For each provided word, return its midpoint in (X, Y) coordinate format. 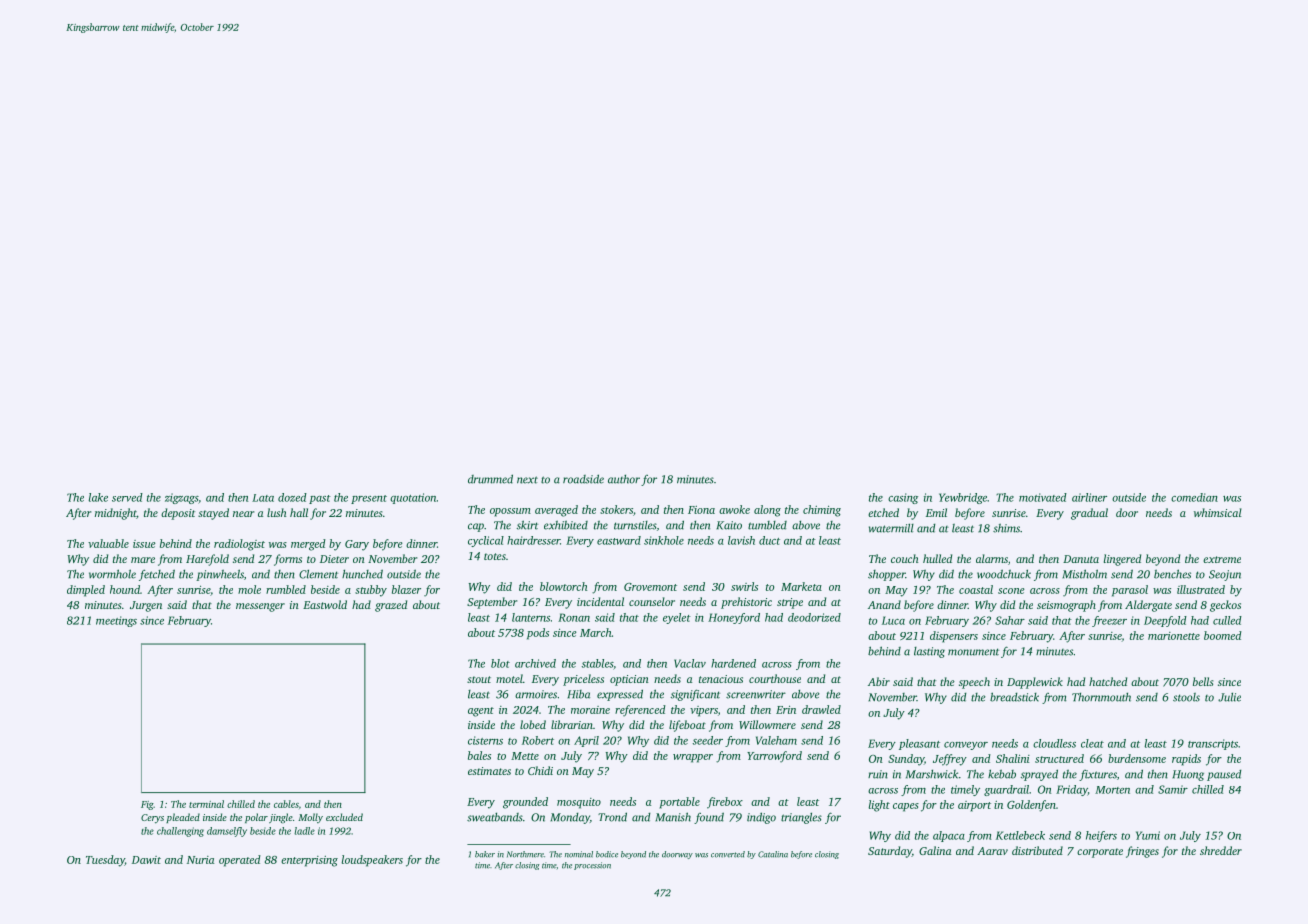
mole (249, 589)
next (527, 480)
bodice (607, 854)
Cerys (152, 819)
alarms (992, 558)
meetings (116, 621)
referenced (640, 711)
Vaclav (690, 663)
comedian (1194, 497)
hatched (1108, 681)
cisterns (485, 740)
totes (495, 556)
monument (973, 652)
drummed (490, 479)
